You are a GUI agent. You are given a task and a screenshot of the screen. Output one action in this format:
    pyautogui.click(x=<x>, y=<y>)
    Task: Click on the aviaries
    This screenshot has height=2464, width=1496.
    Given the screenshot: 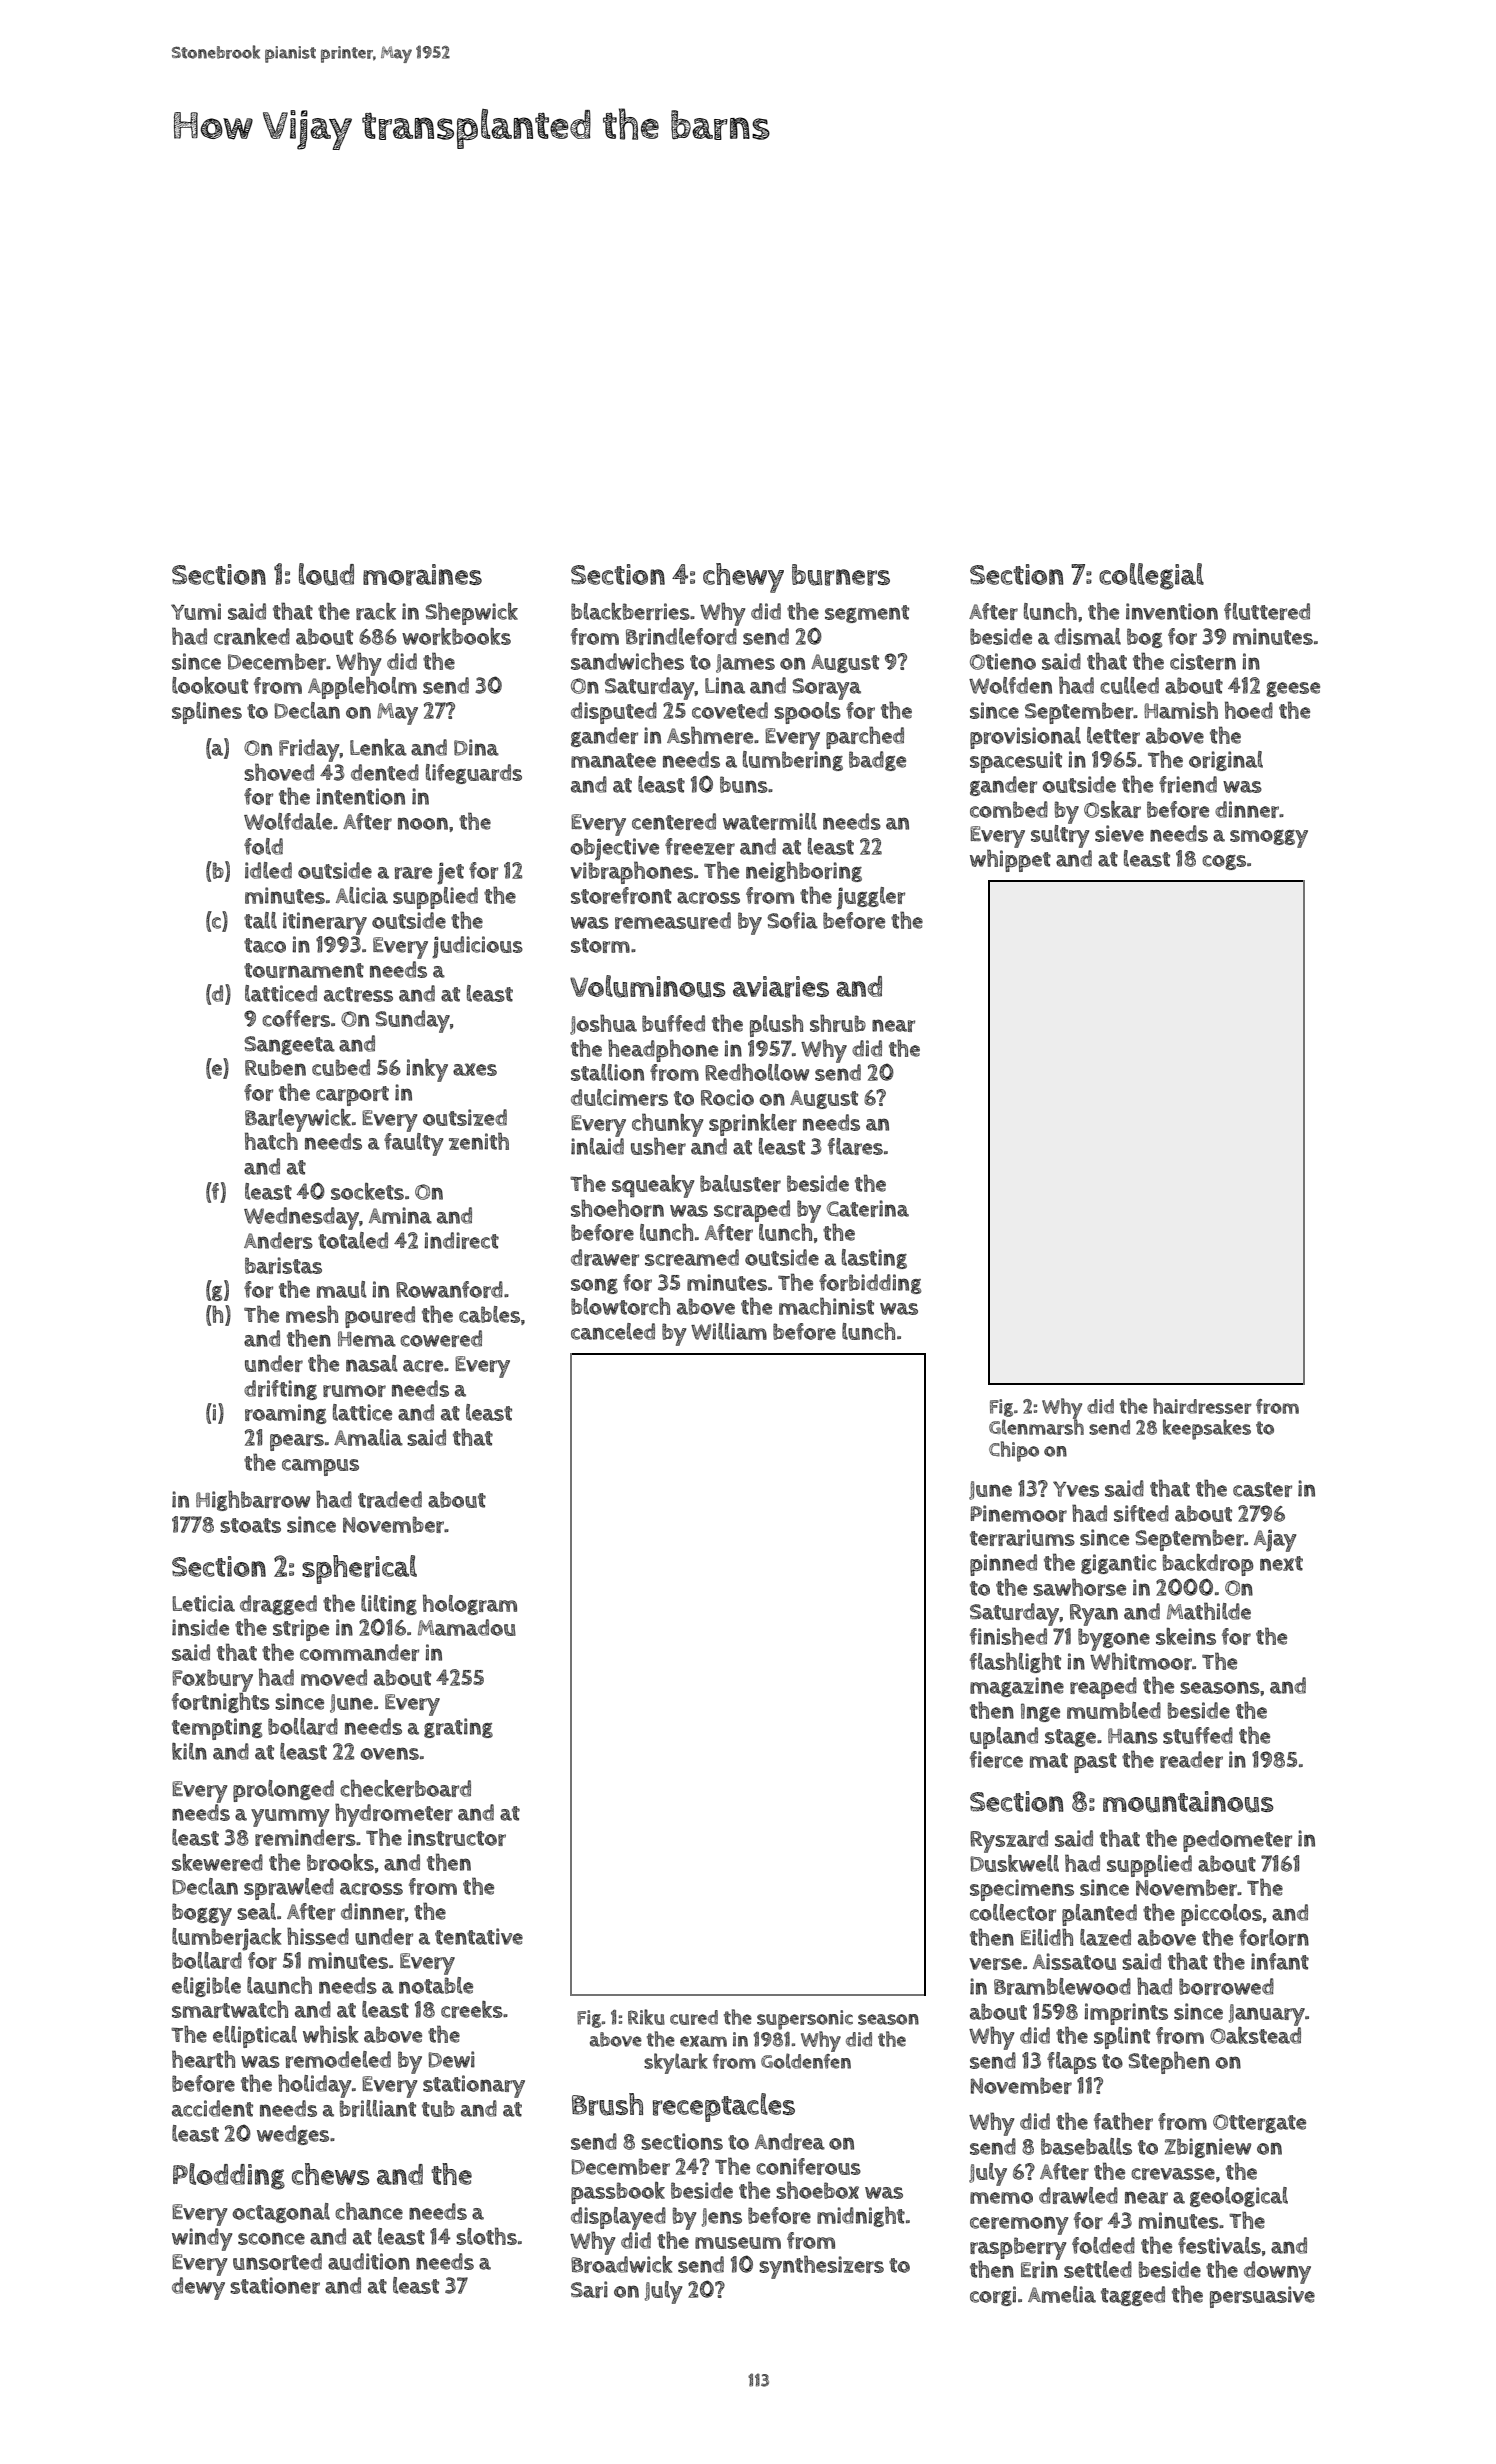 What is the action you would take?
    pyautogui.click(x=781, y=987)
